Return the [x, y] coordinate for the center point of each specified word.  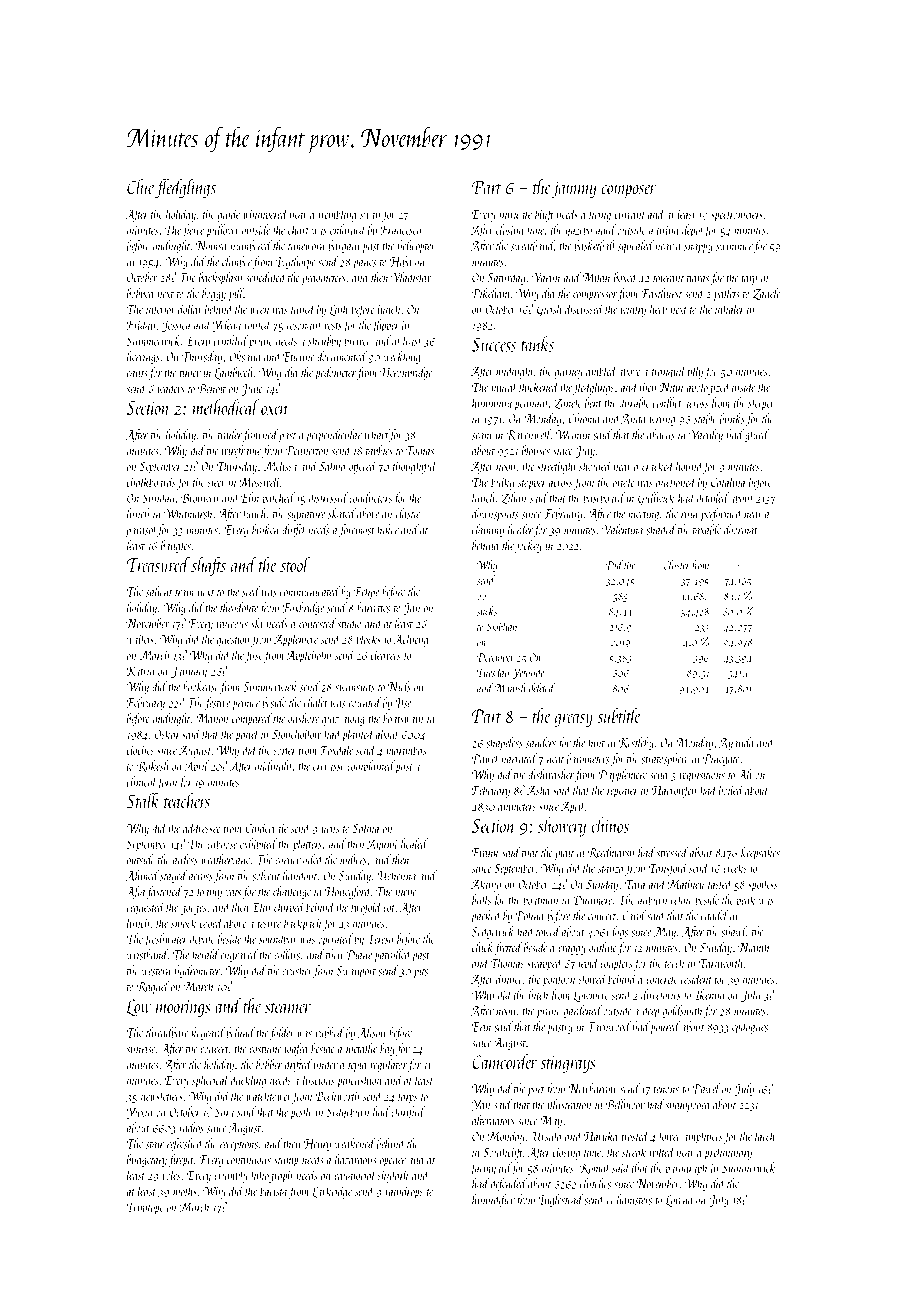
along [353, 719]
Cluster [676, 565]
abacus [661, 434]
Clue [140, 187]
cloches [140, 749]
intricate [515, 214]
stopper [532, 485]
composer [629, 192]
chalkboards [151, 481]
